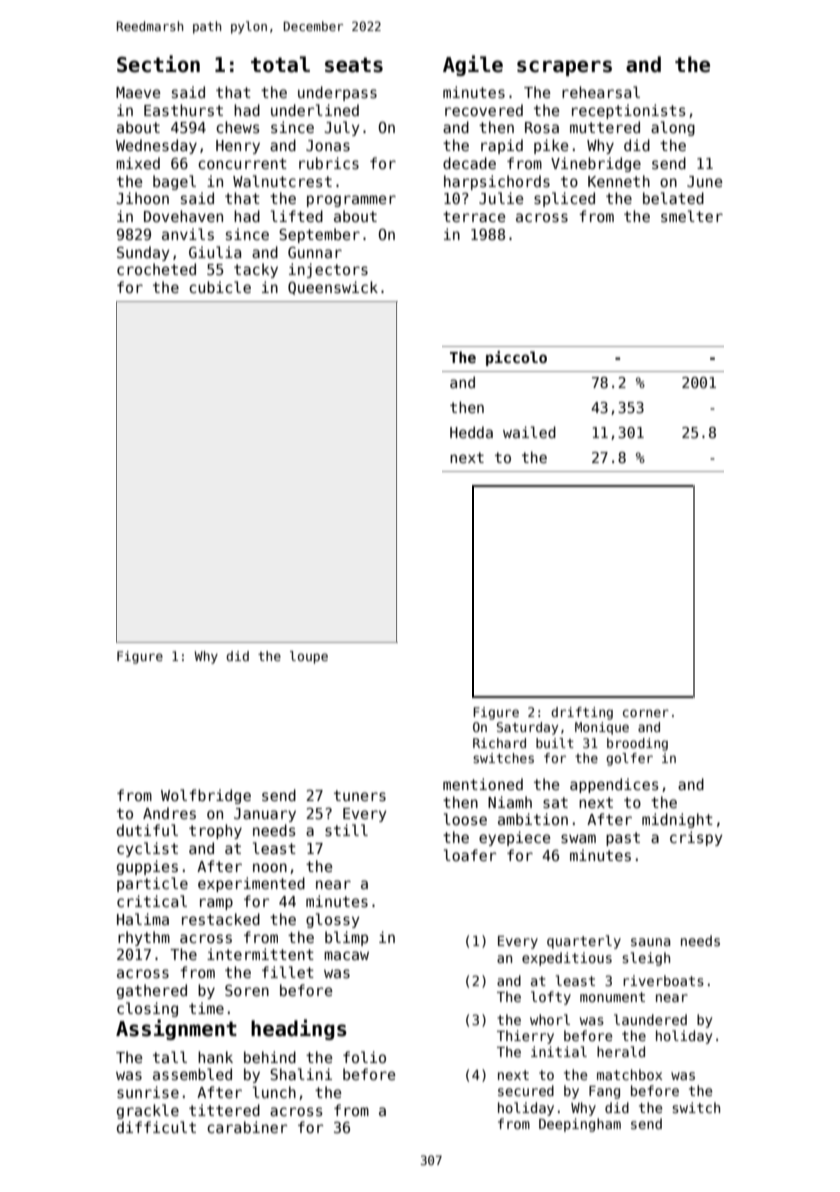 This document has width=840, height=1192. Describe the element at coordinates (596, 164) in the document. I see `Vinebridge` at that location.
